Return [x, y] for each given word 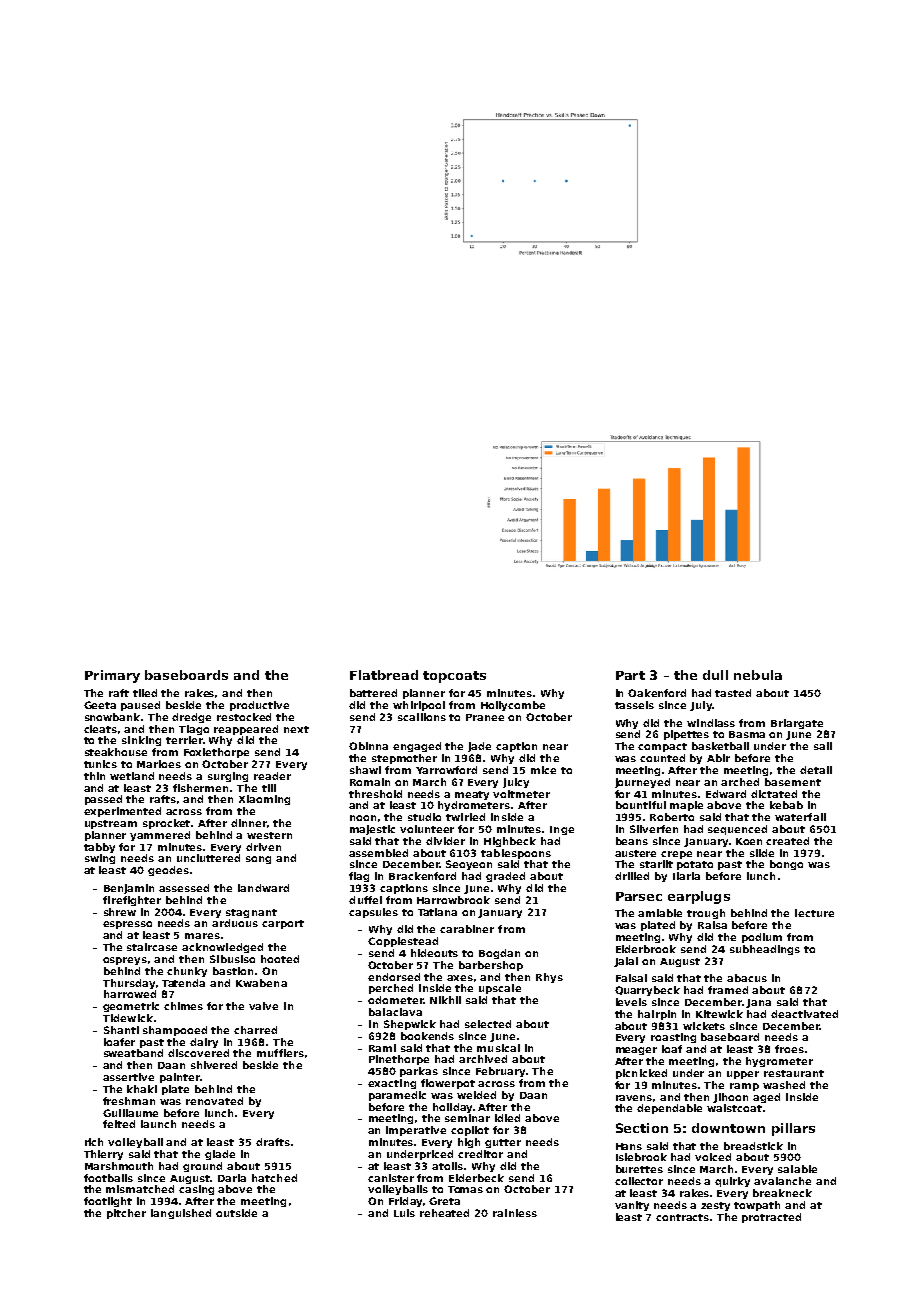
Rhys [549, 978]
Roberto [672, 817]
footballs [108, 1178]
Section [642, 1128]
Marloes [159, 764]
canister [391, 1178]
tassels [634, 705]
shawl [365, 770]
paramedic [397, 1096]
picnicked [641, 1074]
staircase [152, 947]
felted [119, 1124]
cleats [100, 729]
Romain [370, 782]
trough [706, 914]
